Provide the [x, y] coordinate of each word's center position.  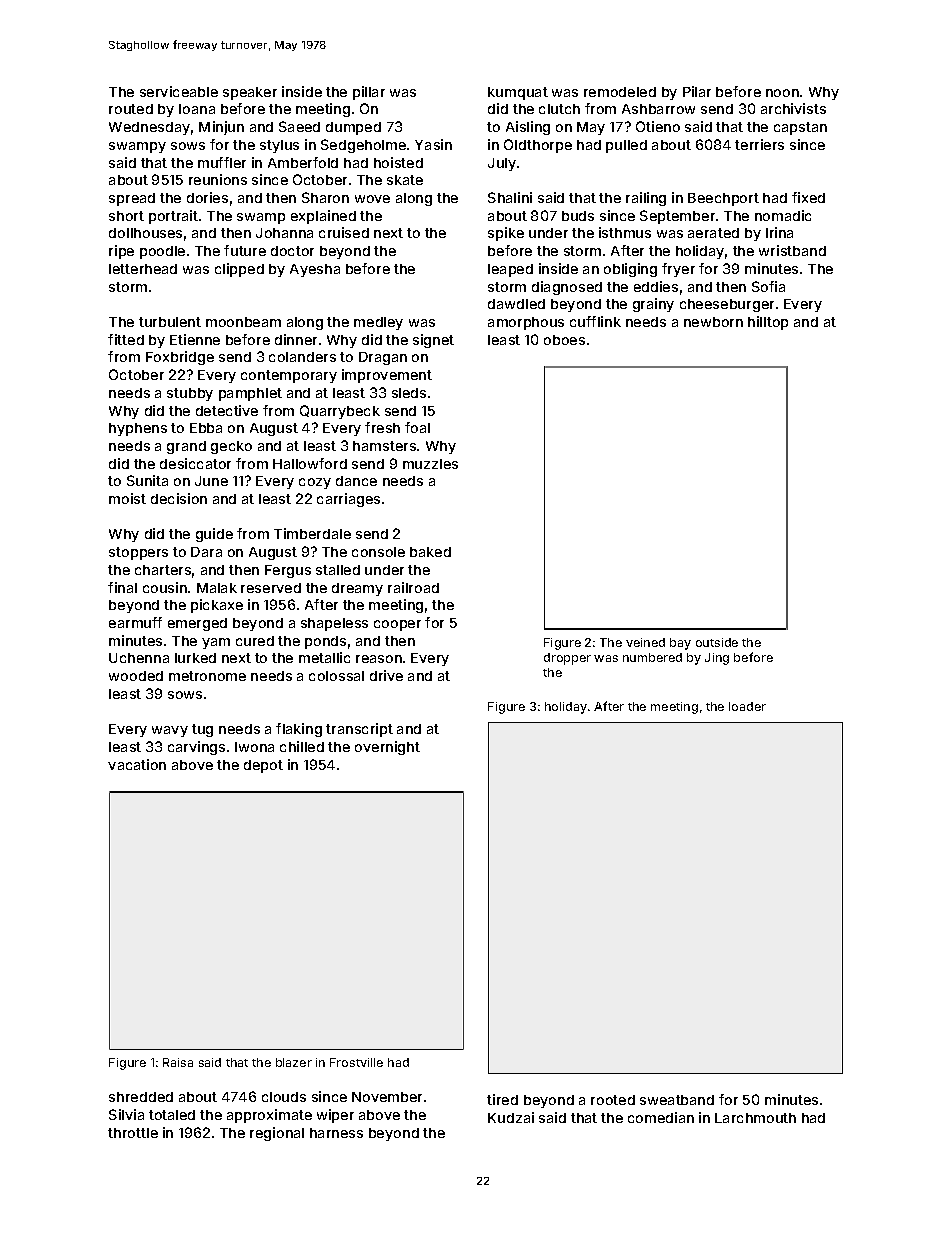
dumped [353, 128]
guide [214, 535]
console [378, 552]
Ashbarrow [658, 109]
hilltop [768, 323]
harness [336, 1133]
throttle [133, 1133]
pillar [369, 93]
